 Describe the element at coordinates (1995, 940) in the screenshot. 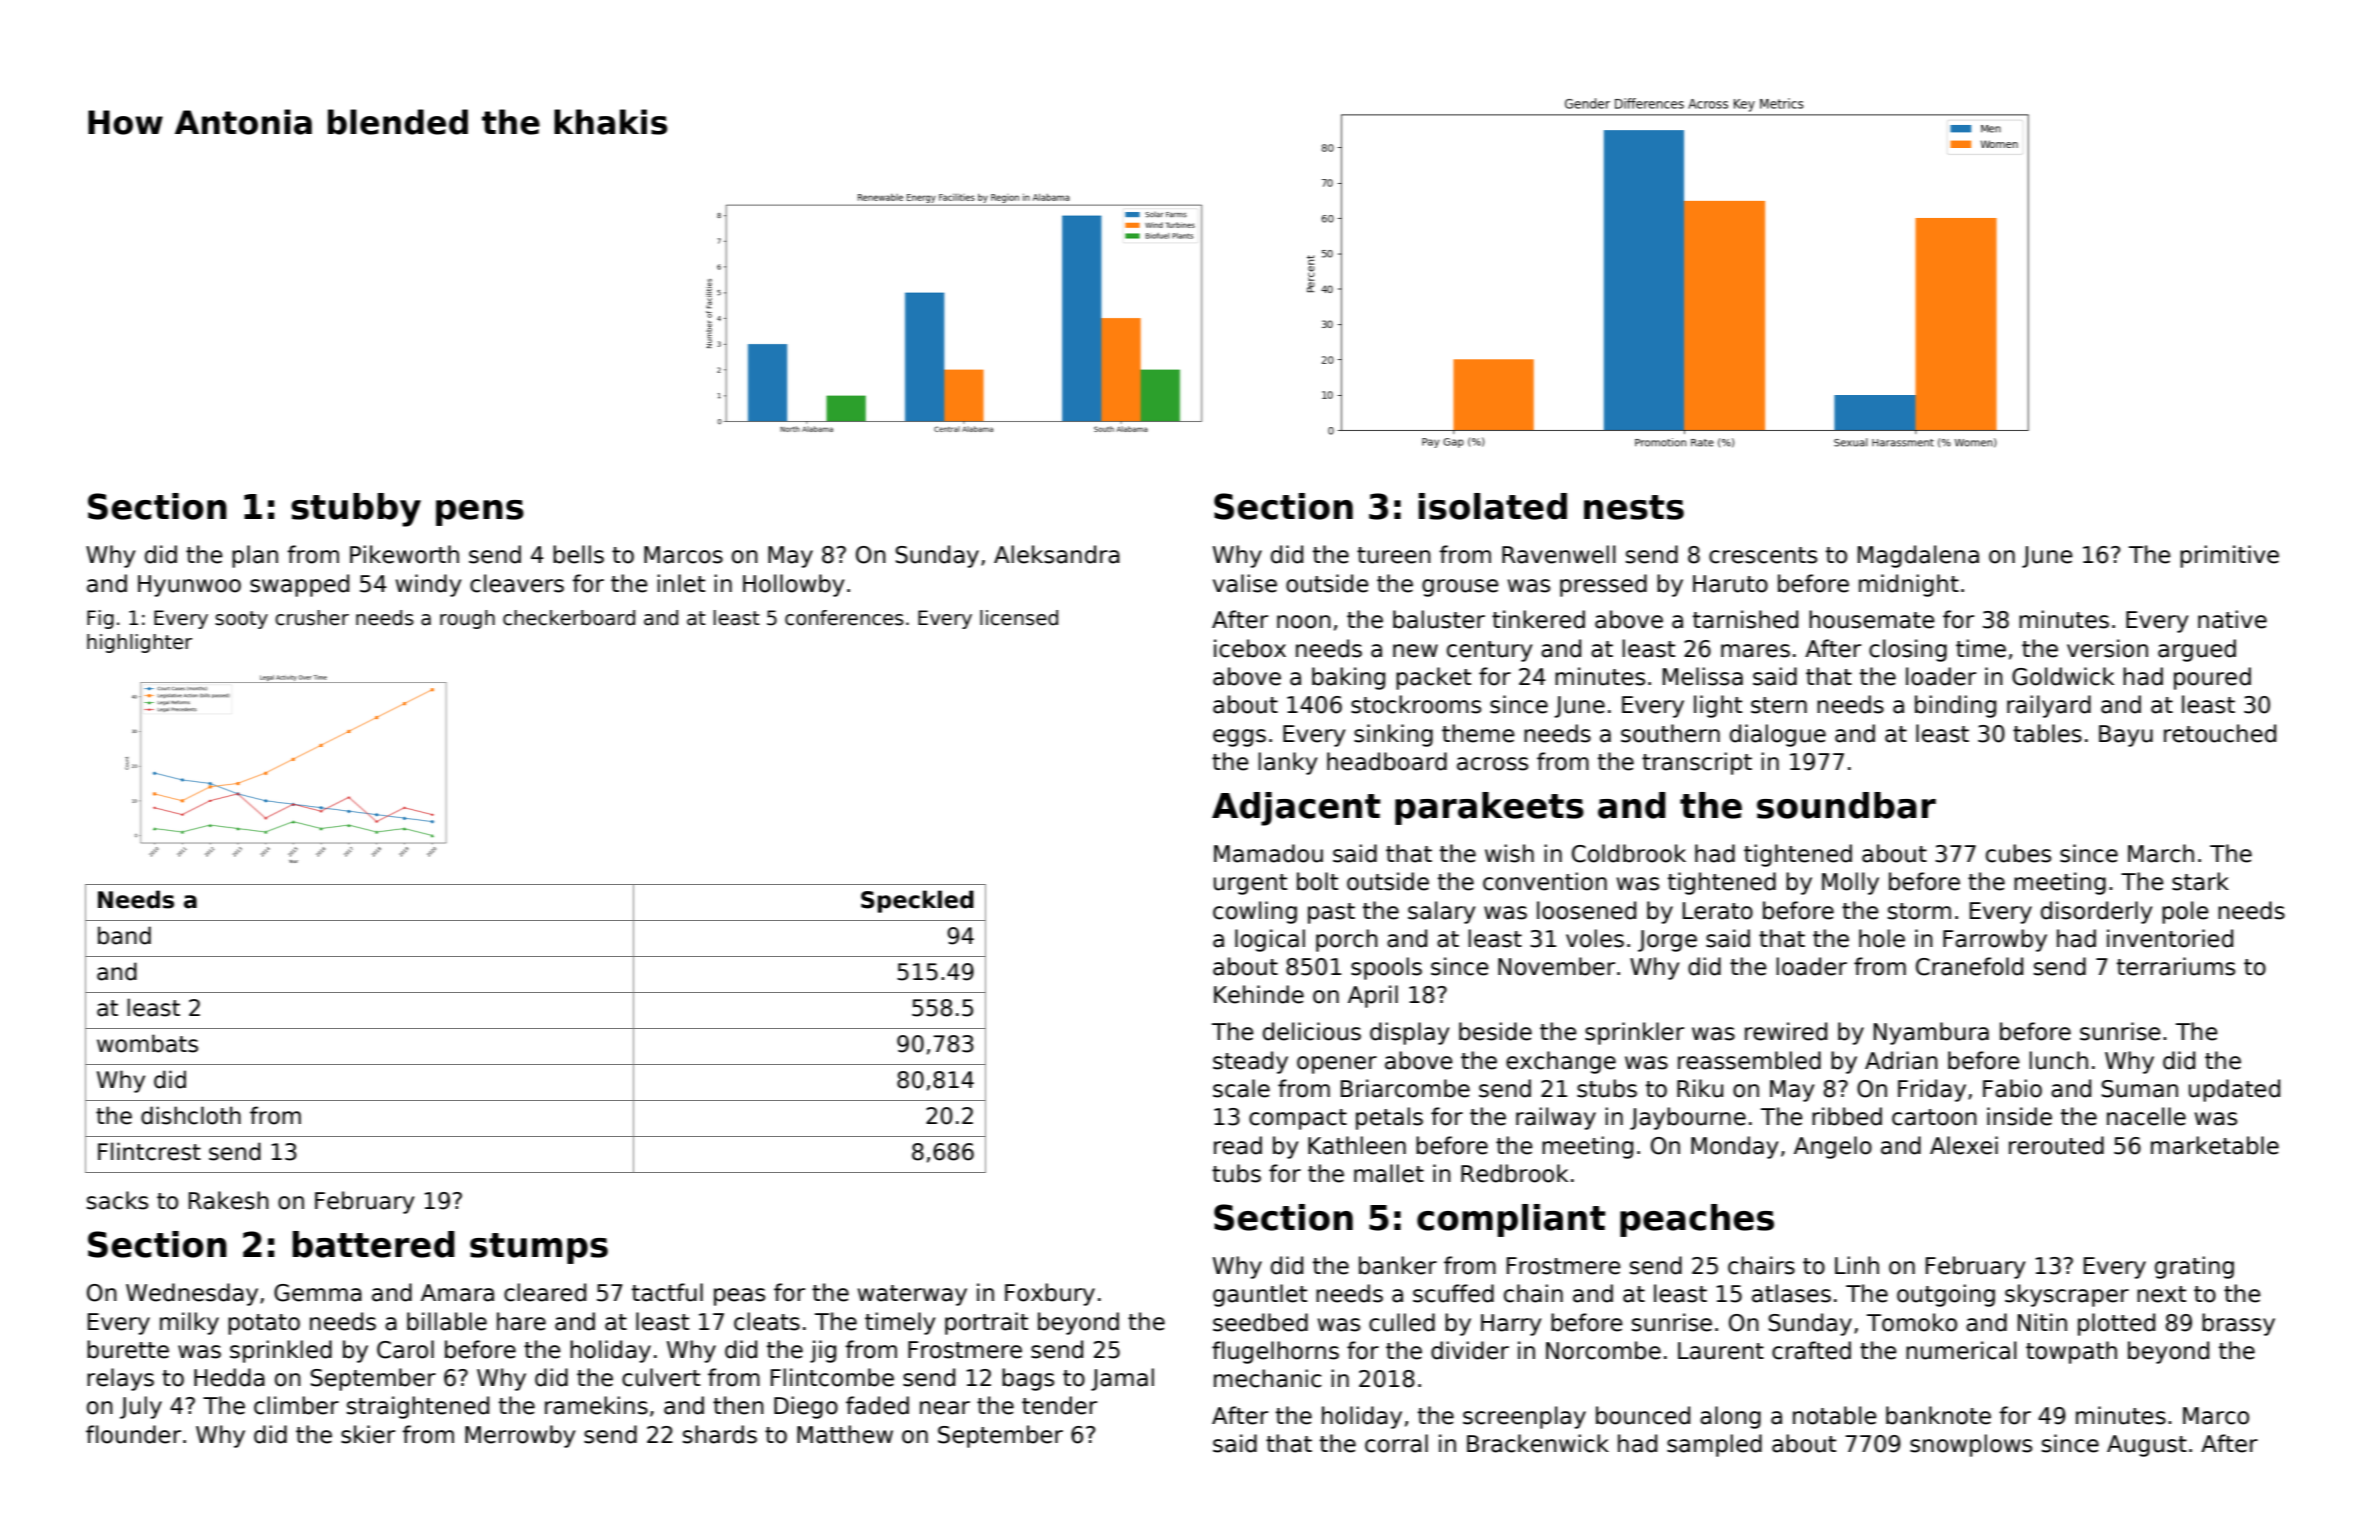

I see `Farrowby` at that location.
